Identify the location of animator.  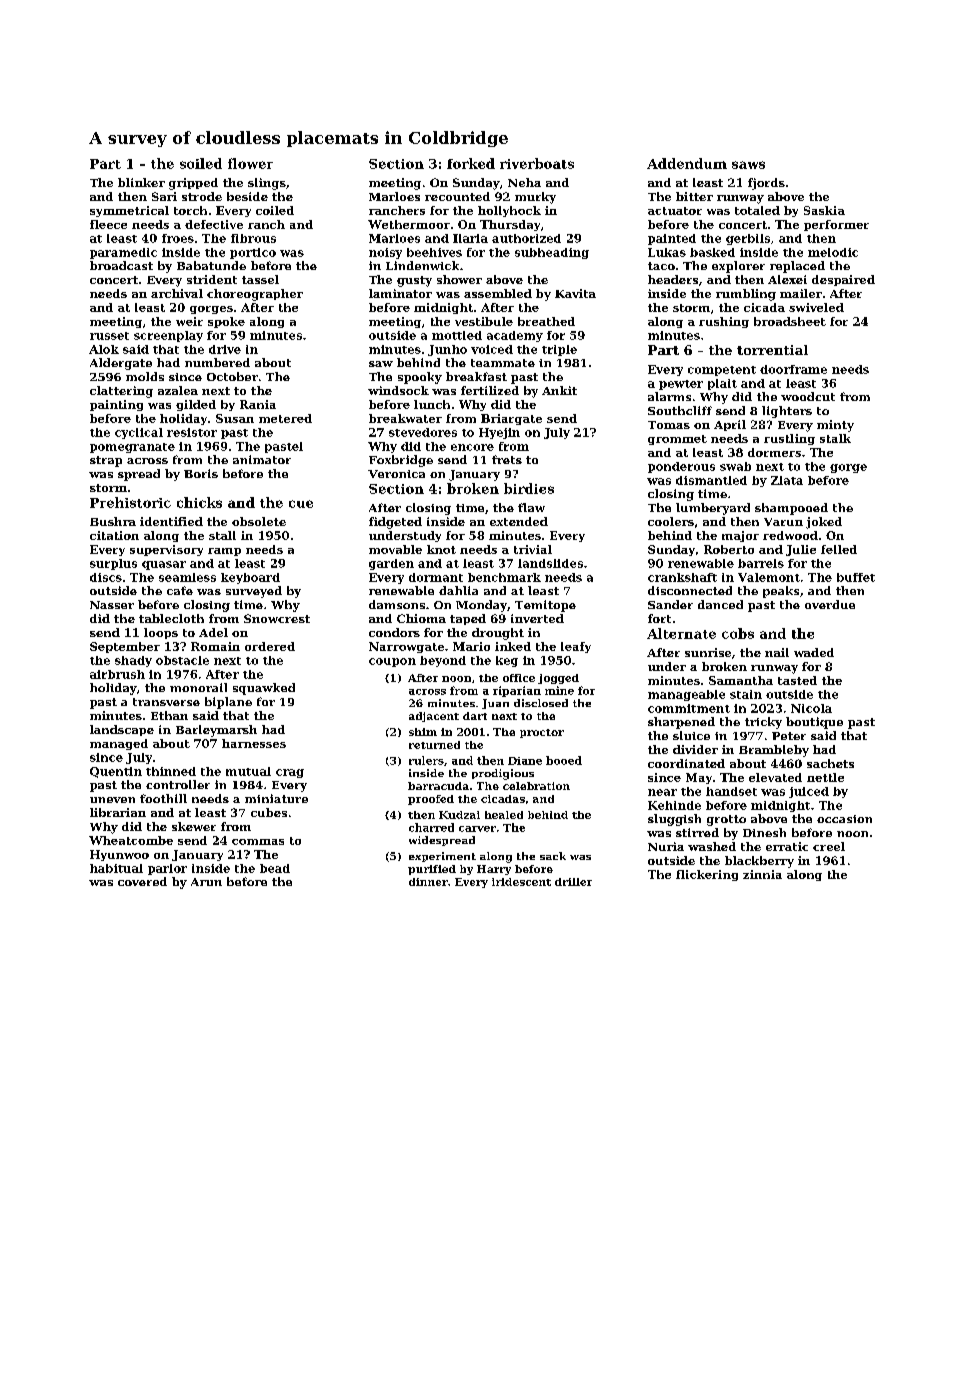
(262, 459).
